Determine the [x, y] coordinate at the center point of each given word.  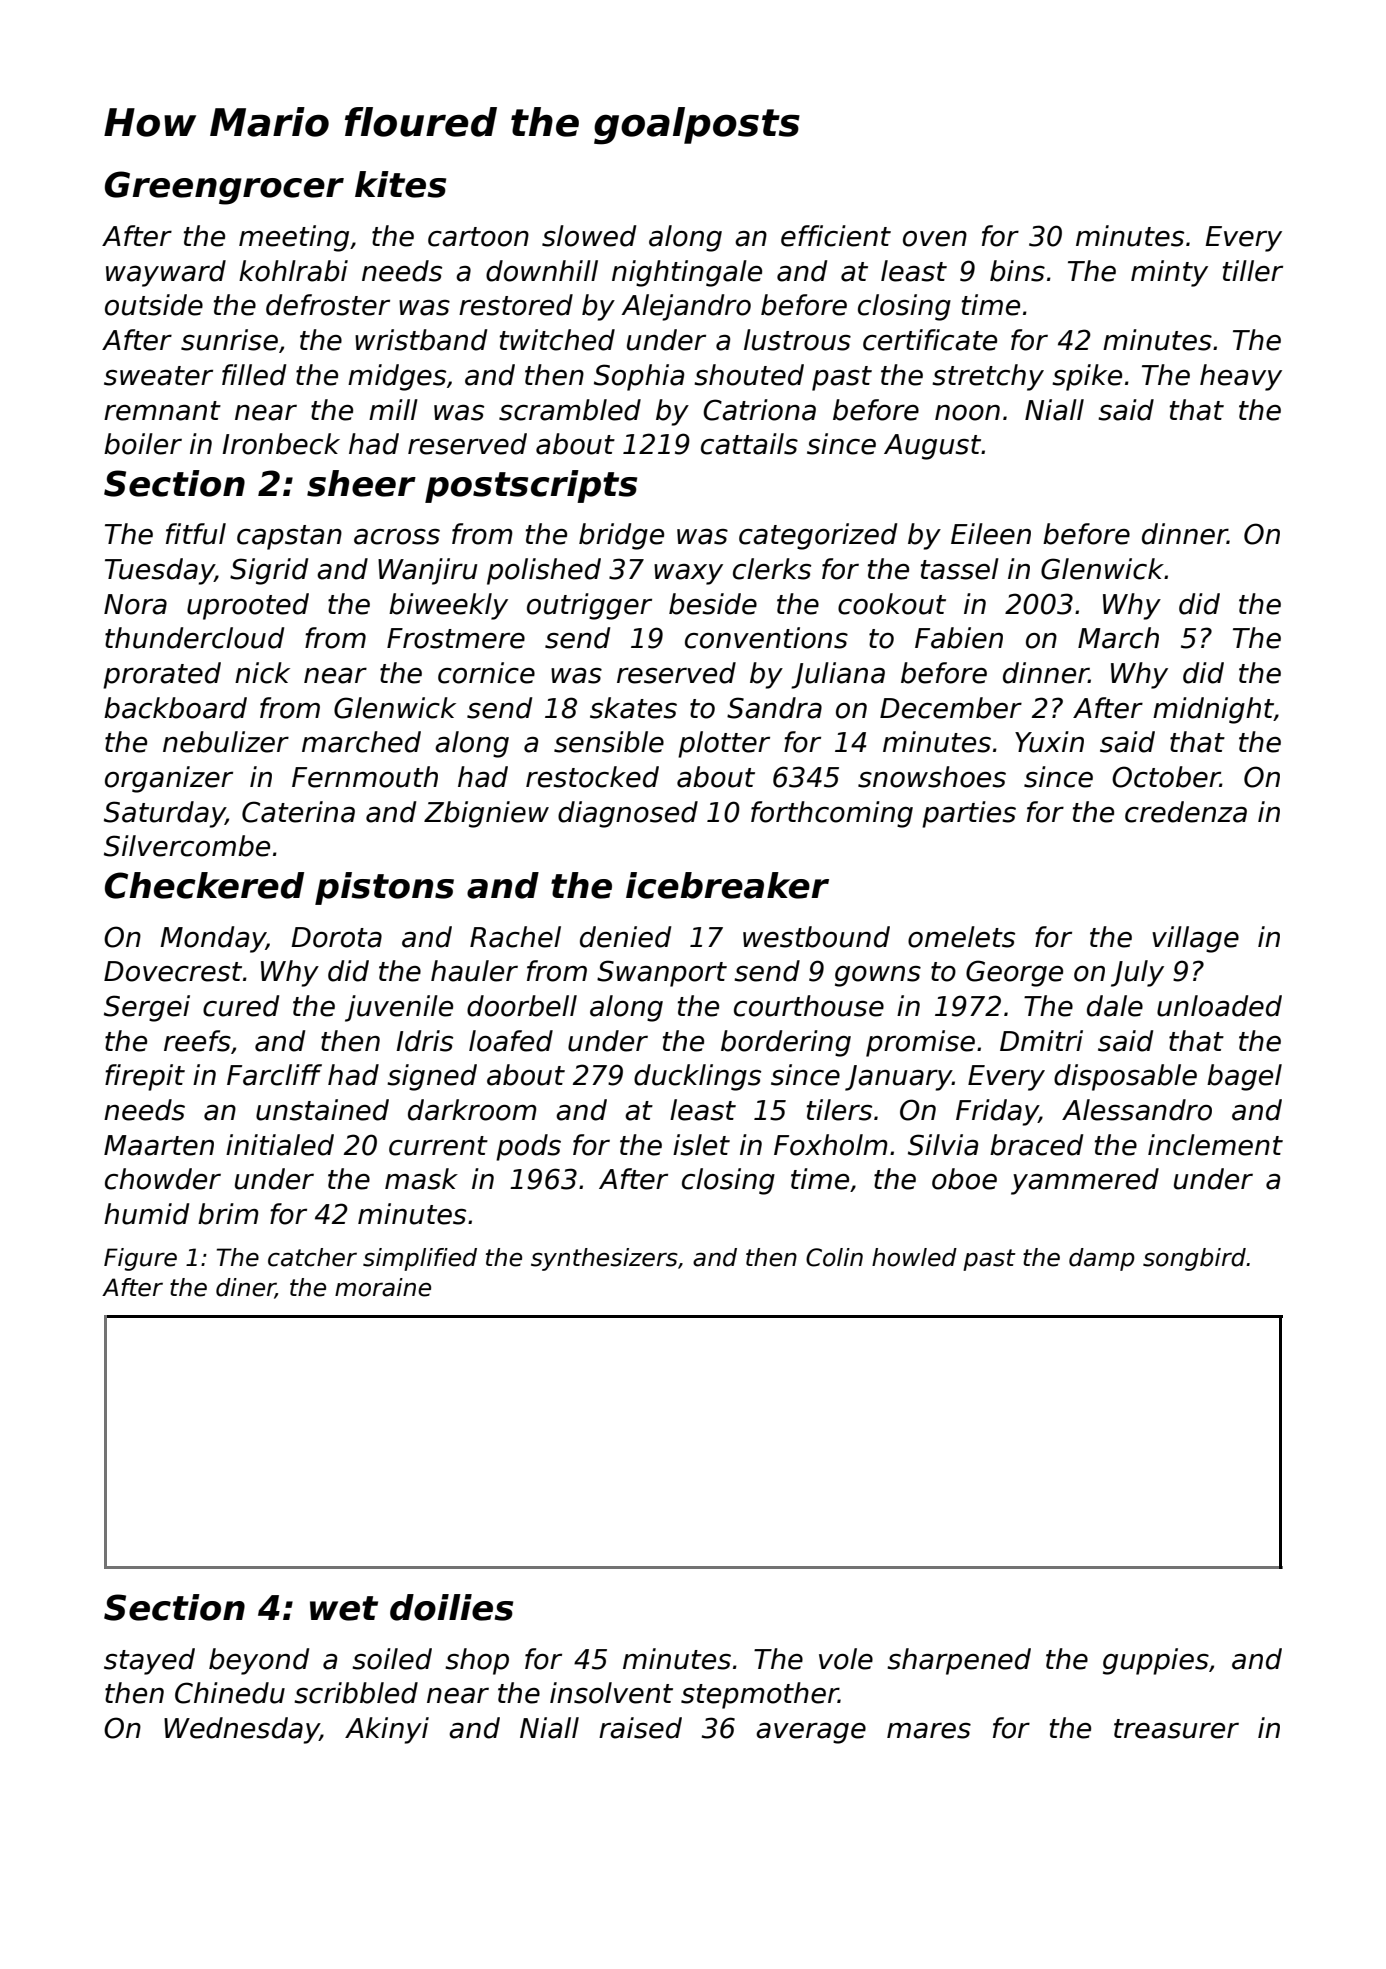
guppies [1156, 1661]
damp [1102, 1259]
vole [846, 1659]
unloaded [1219, 1006]
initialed [280, 1145]
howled [914, 1257]
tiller [1253, 271]
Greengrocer [224, 188]
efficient [836, 236]
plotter [724, 744]
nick [262, 673]
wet [344, 1608]
